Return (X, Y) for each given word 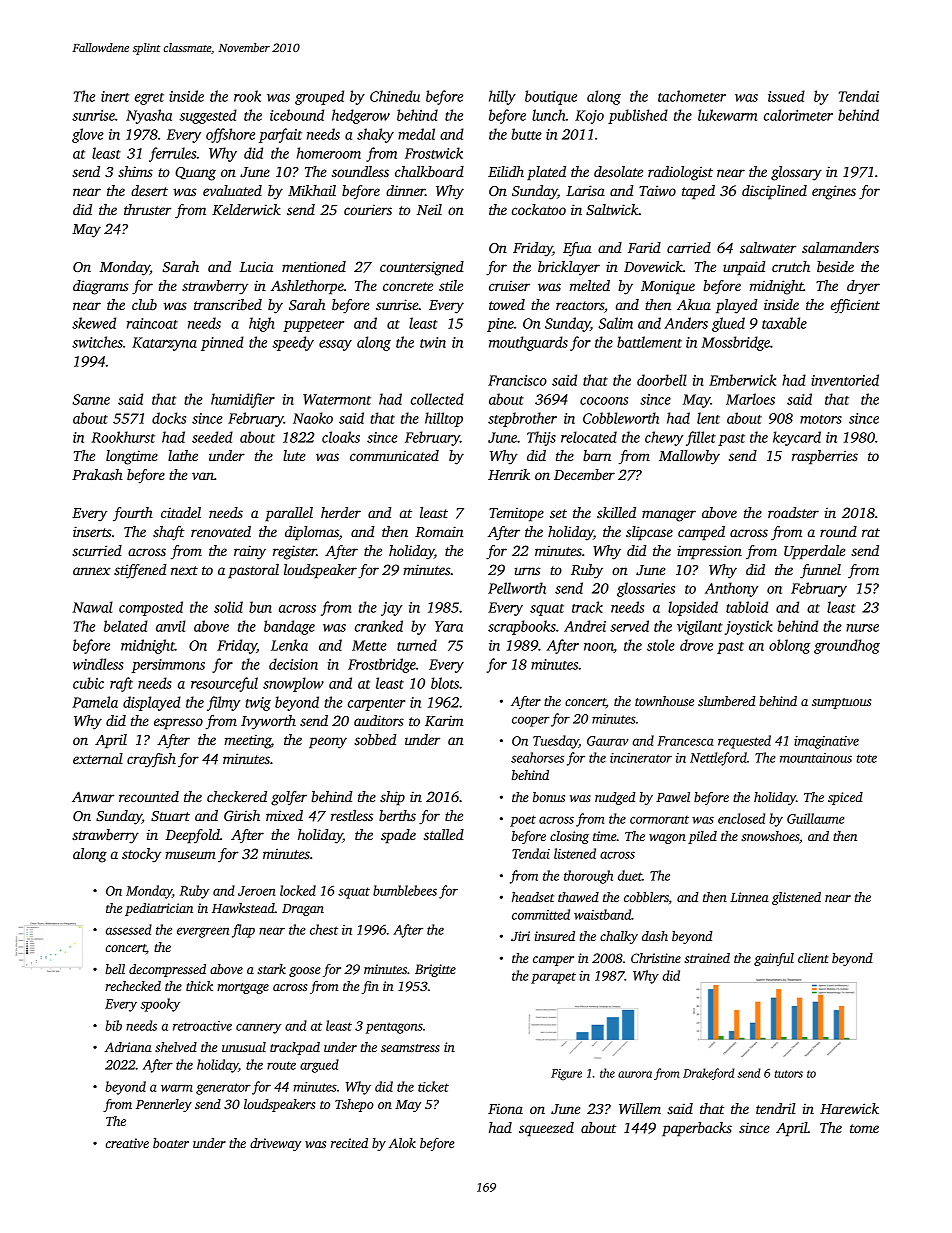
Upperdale (815, 552)
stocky (141, 855)
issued (786, 96)
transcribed (228, 304)
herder (341, 512)
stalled (444, 834)
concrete (408, 286)
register (295, 552)
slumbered (727, 701)
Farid (644, 247)
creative (127, 1143)
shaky (375, 135)
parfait (280, 135)
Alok (402, 1143)
